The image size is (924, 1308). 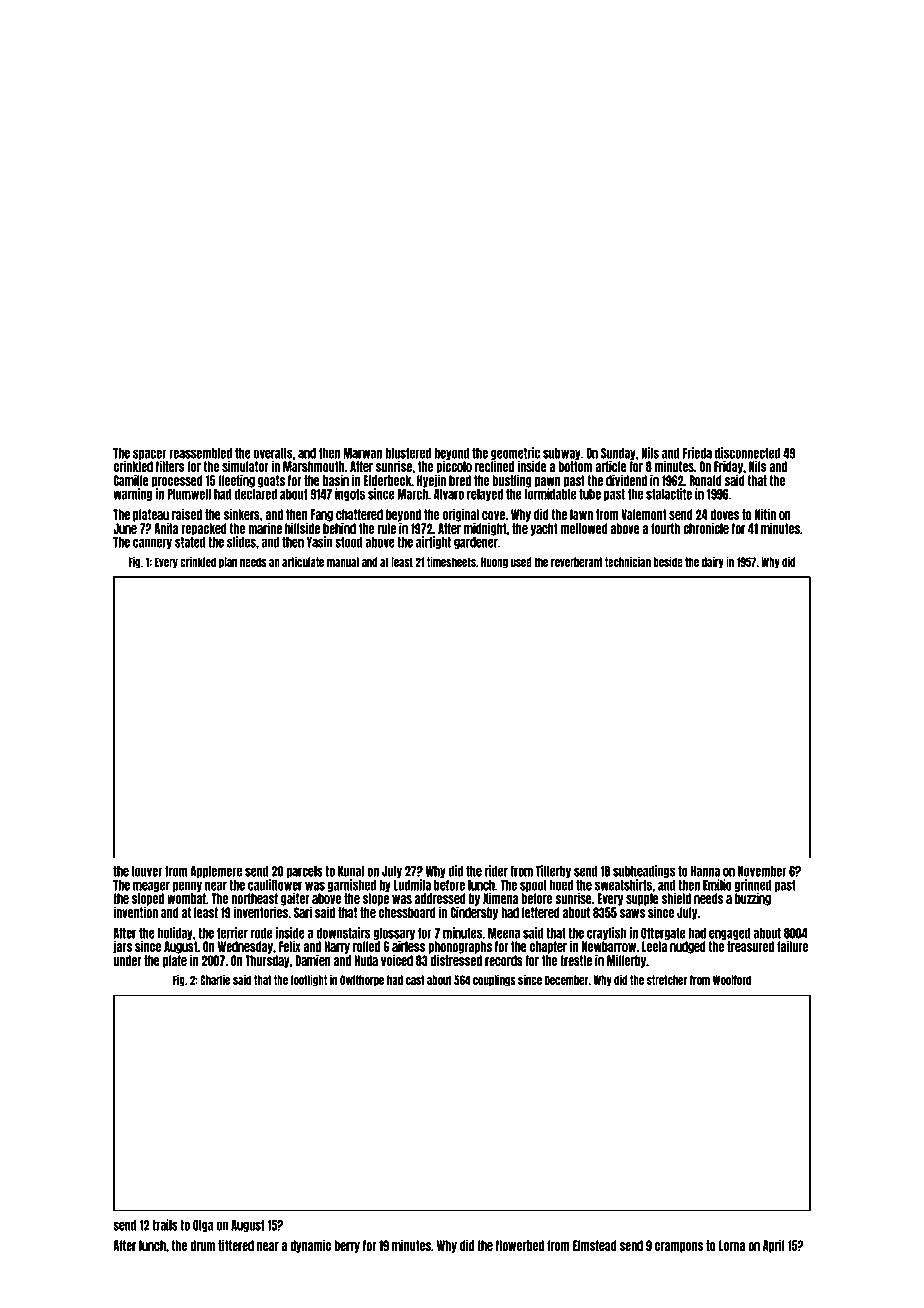 I want to click on Owlthorpe, so click(x=362, y=981).
